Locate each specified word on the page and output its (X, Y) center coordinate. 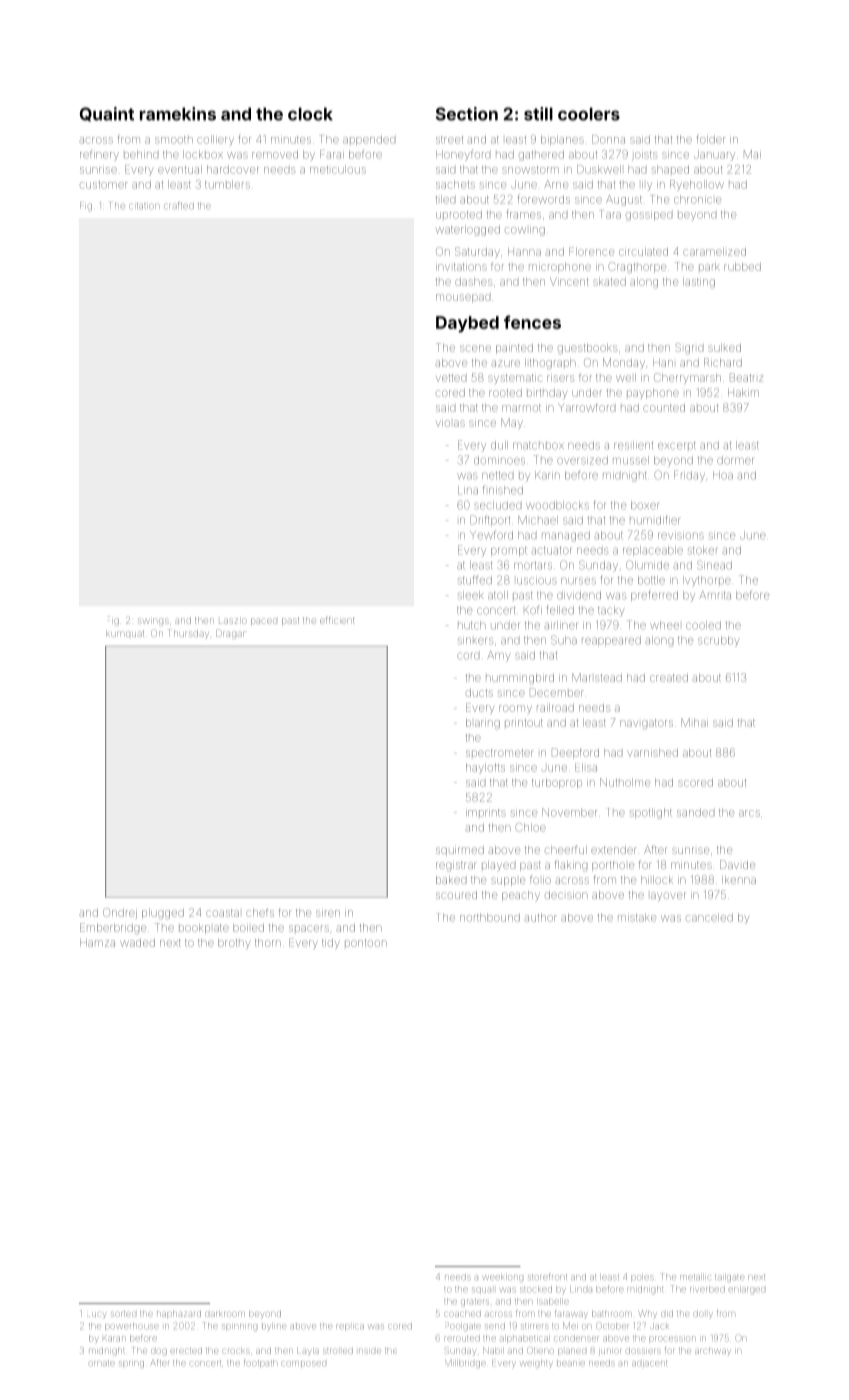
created (669, 678)
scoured (456, 895)
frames (523, 214)
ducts (479, 693)
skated (609, 282)
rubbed (742, 267)
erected (186, 1351)
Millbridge (465, 1364)
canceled (709, 917)
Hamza (97, 943)
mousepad (463, 298)
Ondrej (120, 913)
